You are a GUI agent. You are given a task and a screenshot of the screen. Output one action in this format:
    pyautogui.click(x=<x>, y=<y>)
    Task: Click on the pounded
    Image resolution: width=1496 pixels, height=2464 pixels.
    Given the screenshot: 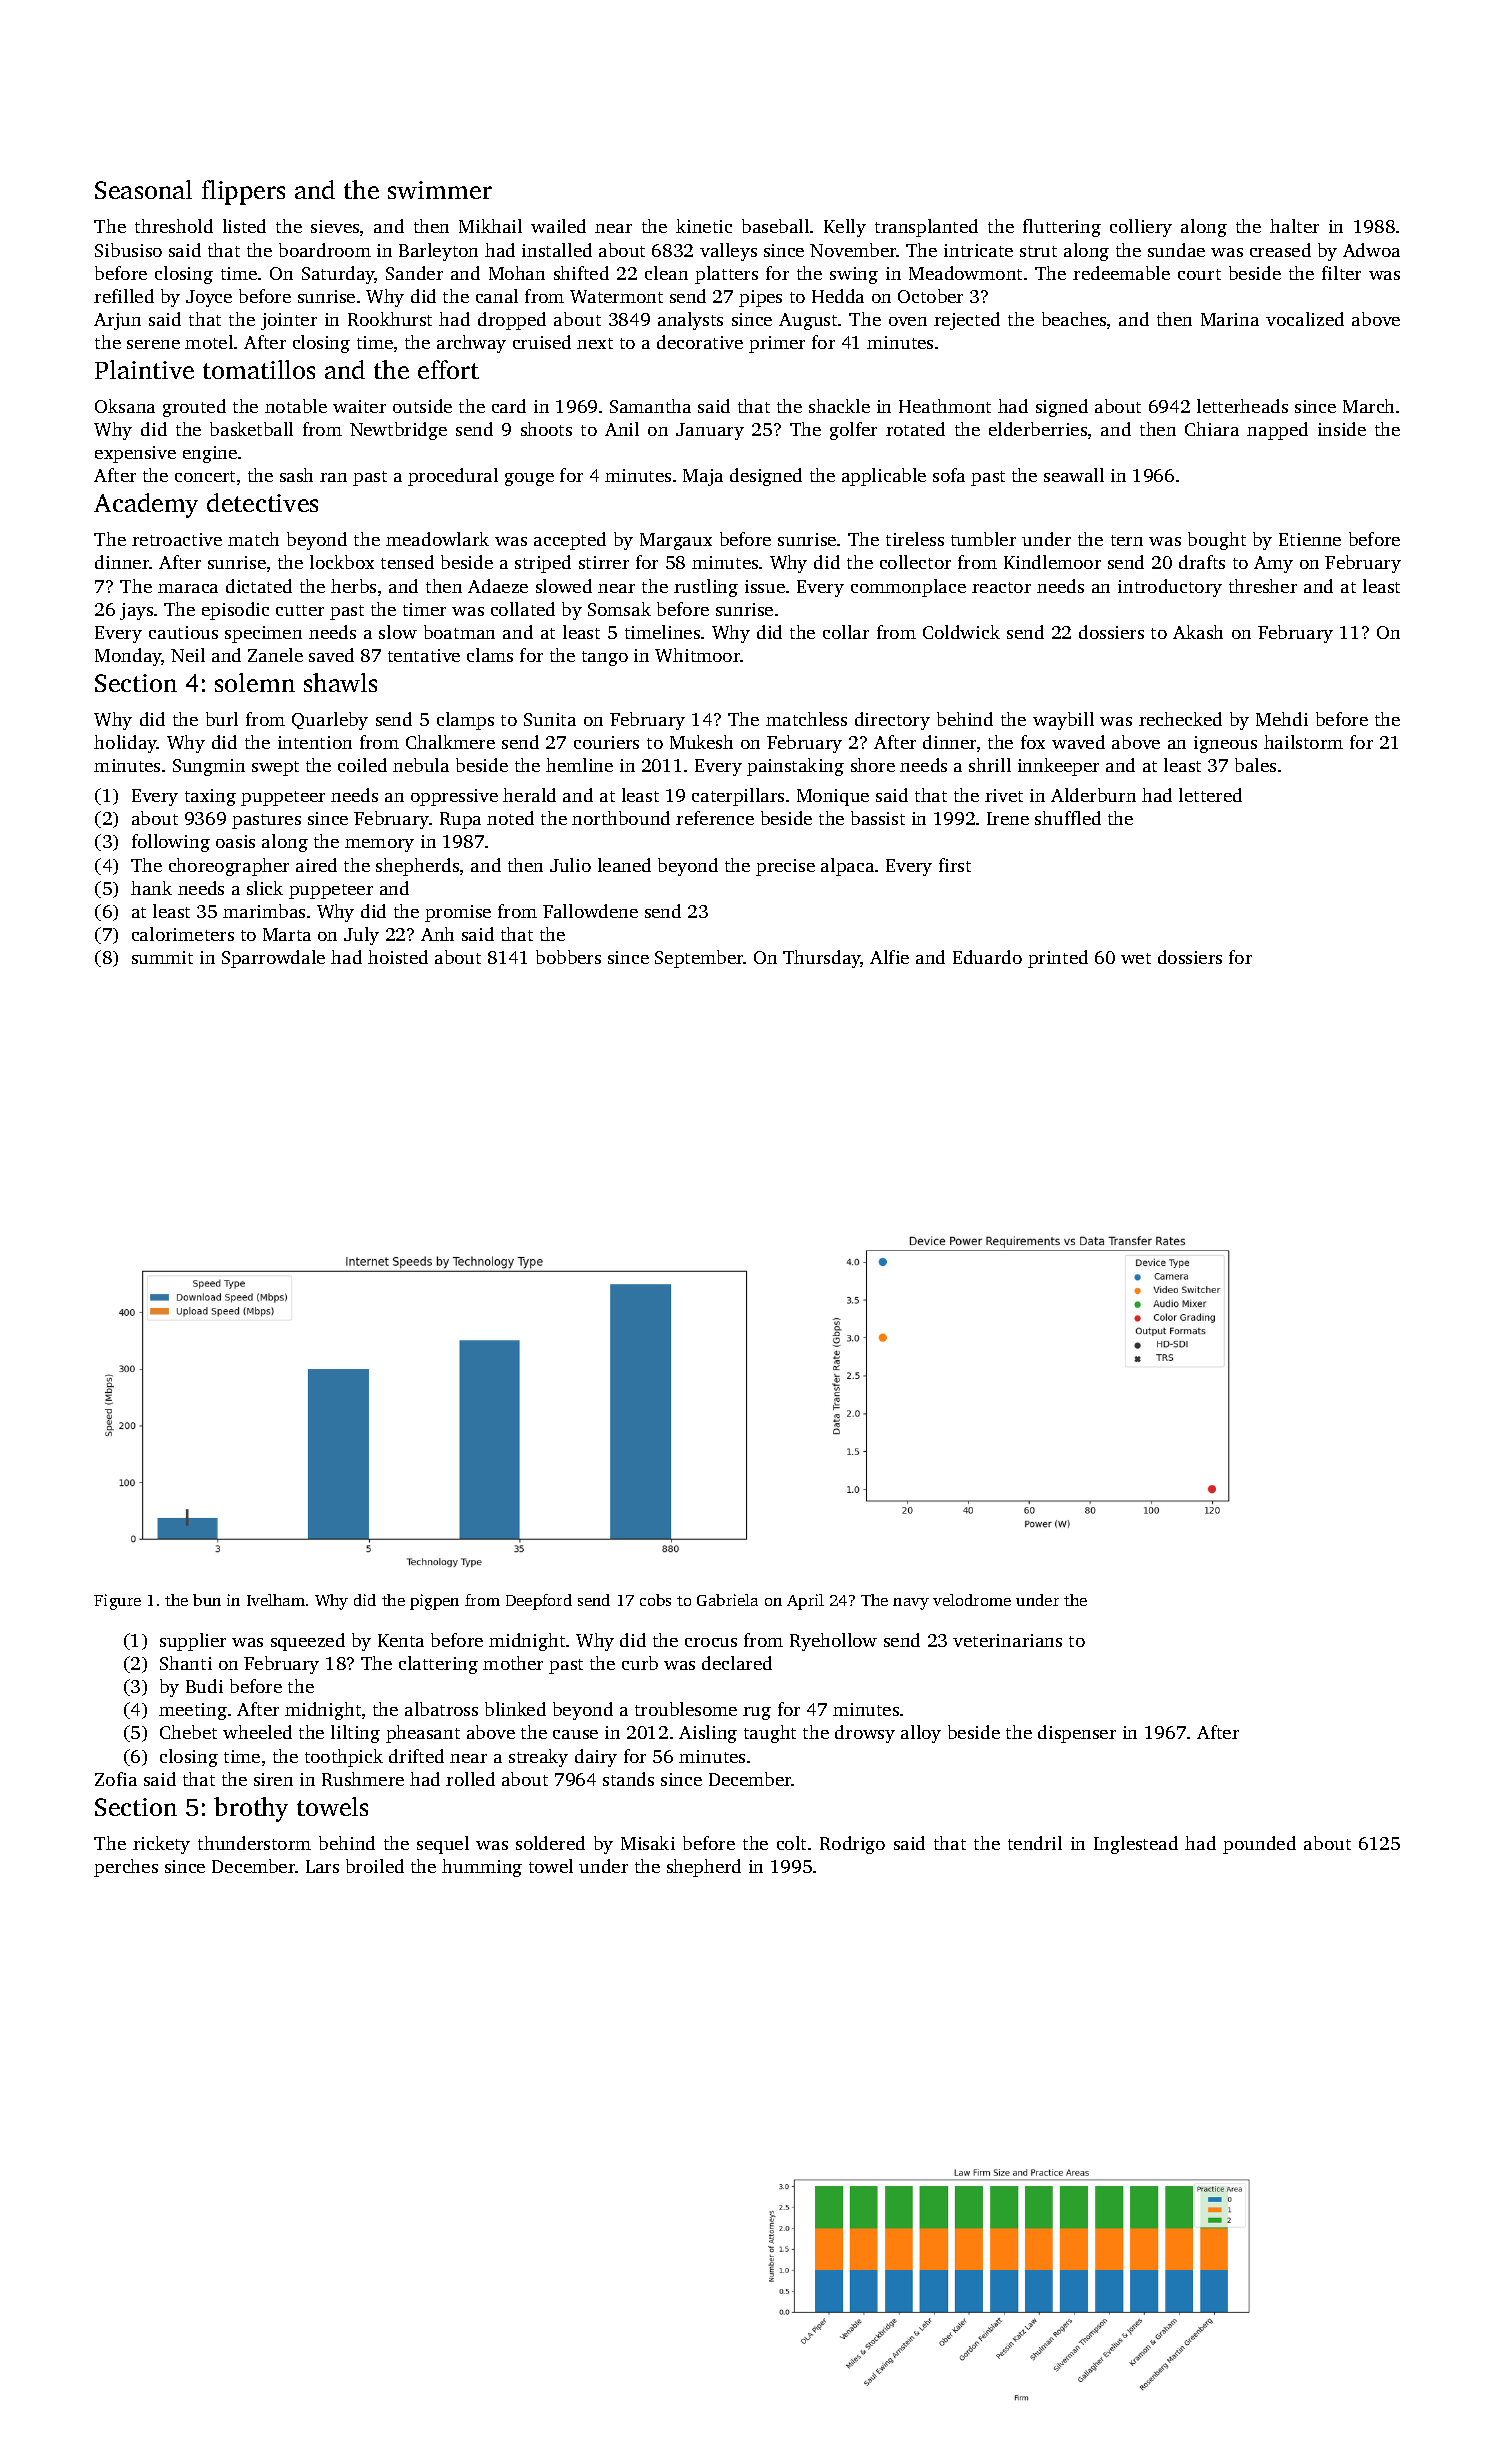 What is the action you would take?
    pyautogui.click(x=1259, y=1845)
